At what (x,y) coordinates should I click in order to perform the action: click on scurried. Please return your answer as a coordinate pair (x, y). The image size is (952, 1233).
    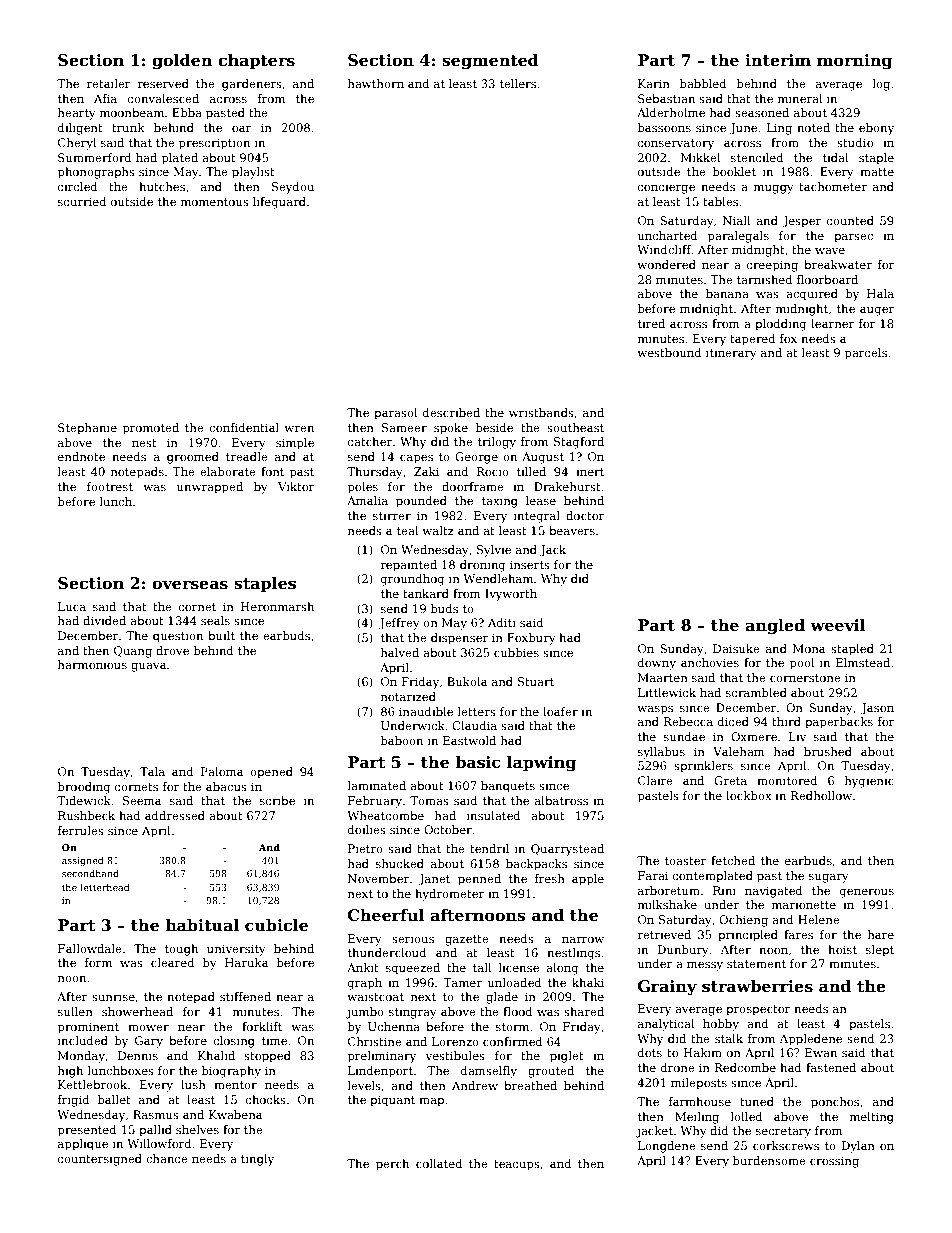
    Looking at the image, I should click on (82, 201).
